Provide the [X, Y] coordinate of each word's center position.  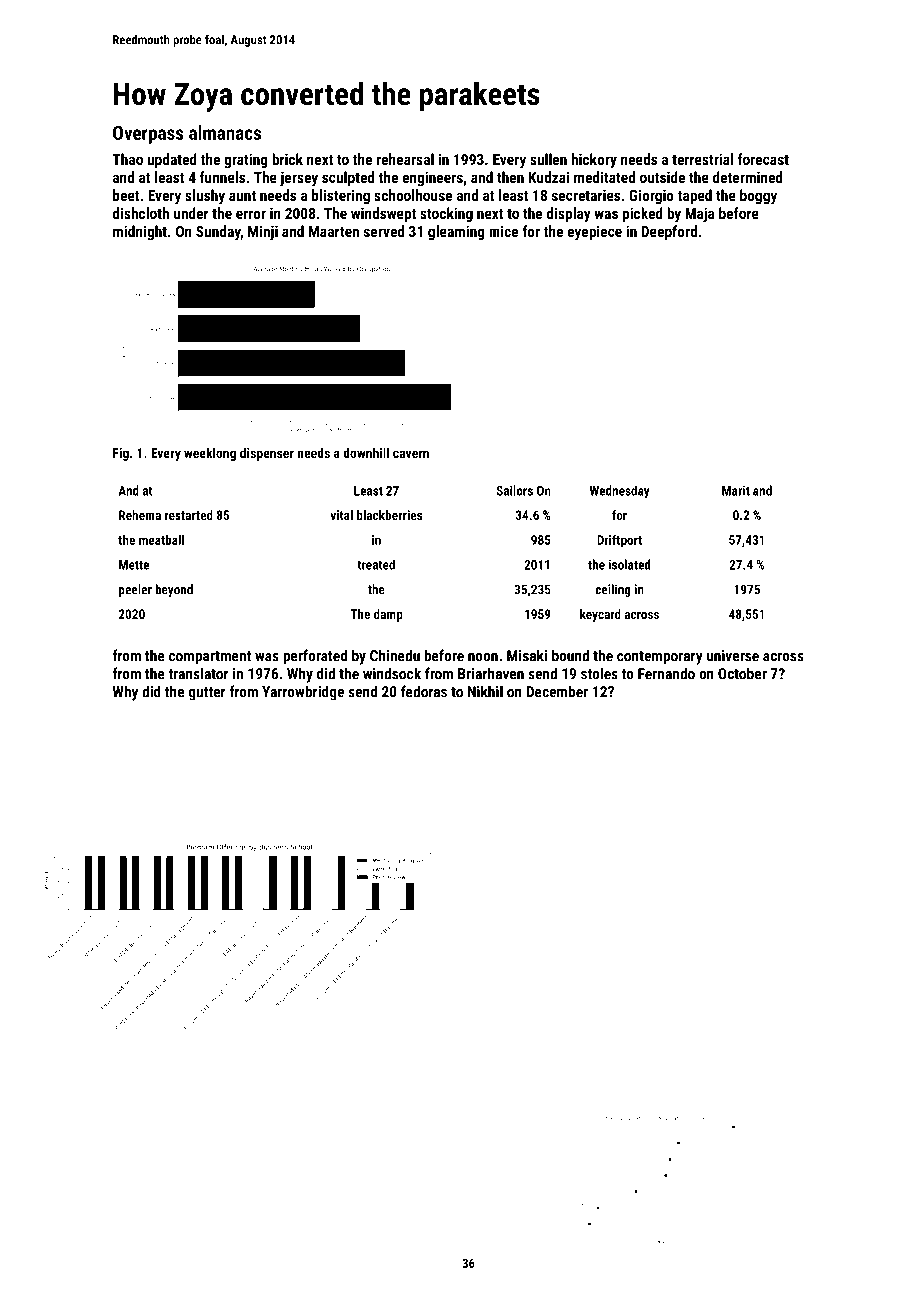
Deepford [669, 232]
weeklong [210, 454]
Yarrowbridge [303, 693]
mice [503, 231]
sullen [548, 159]
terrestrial [702, 159]
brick [287, 159]
